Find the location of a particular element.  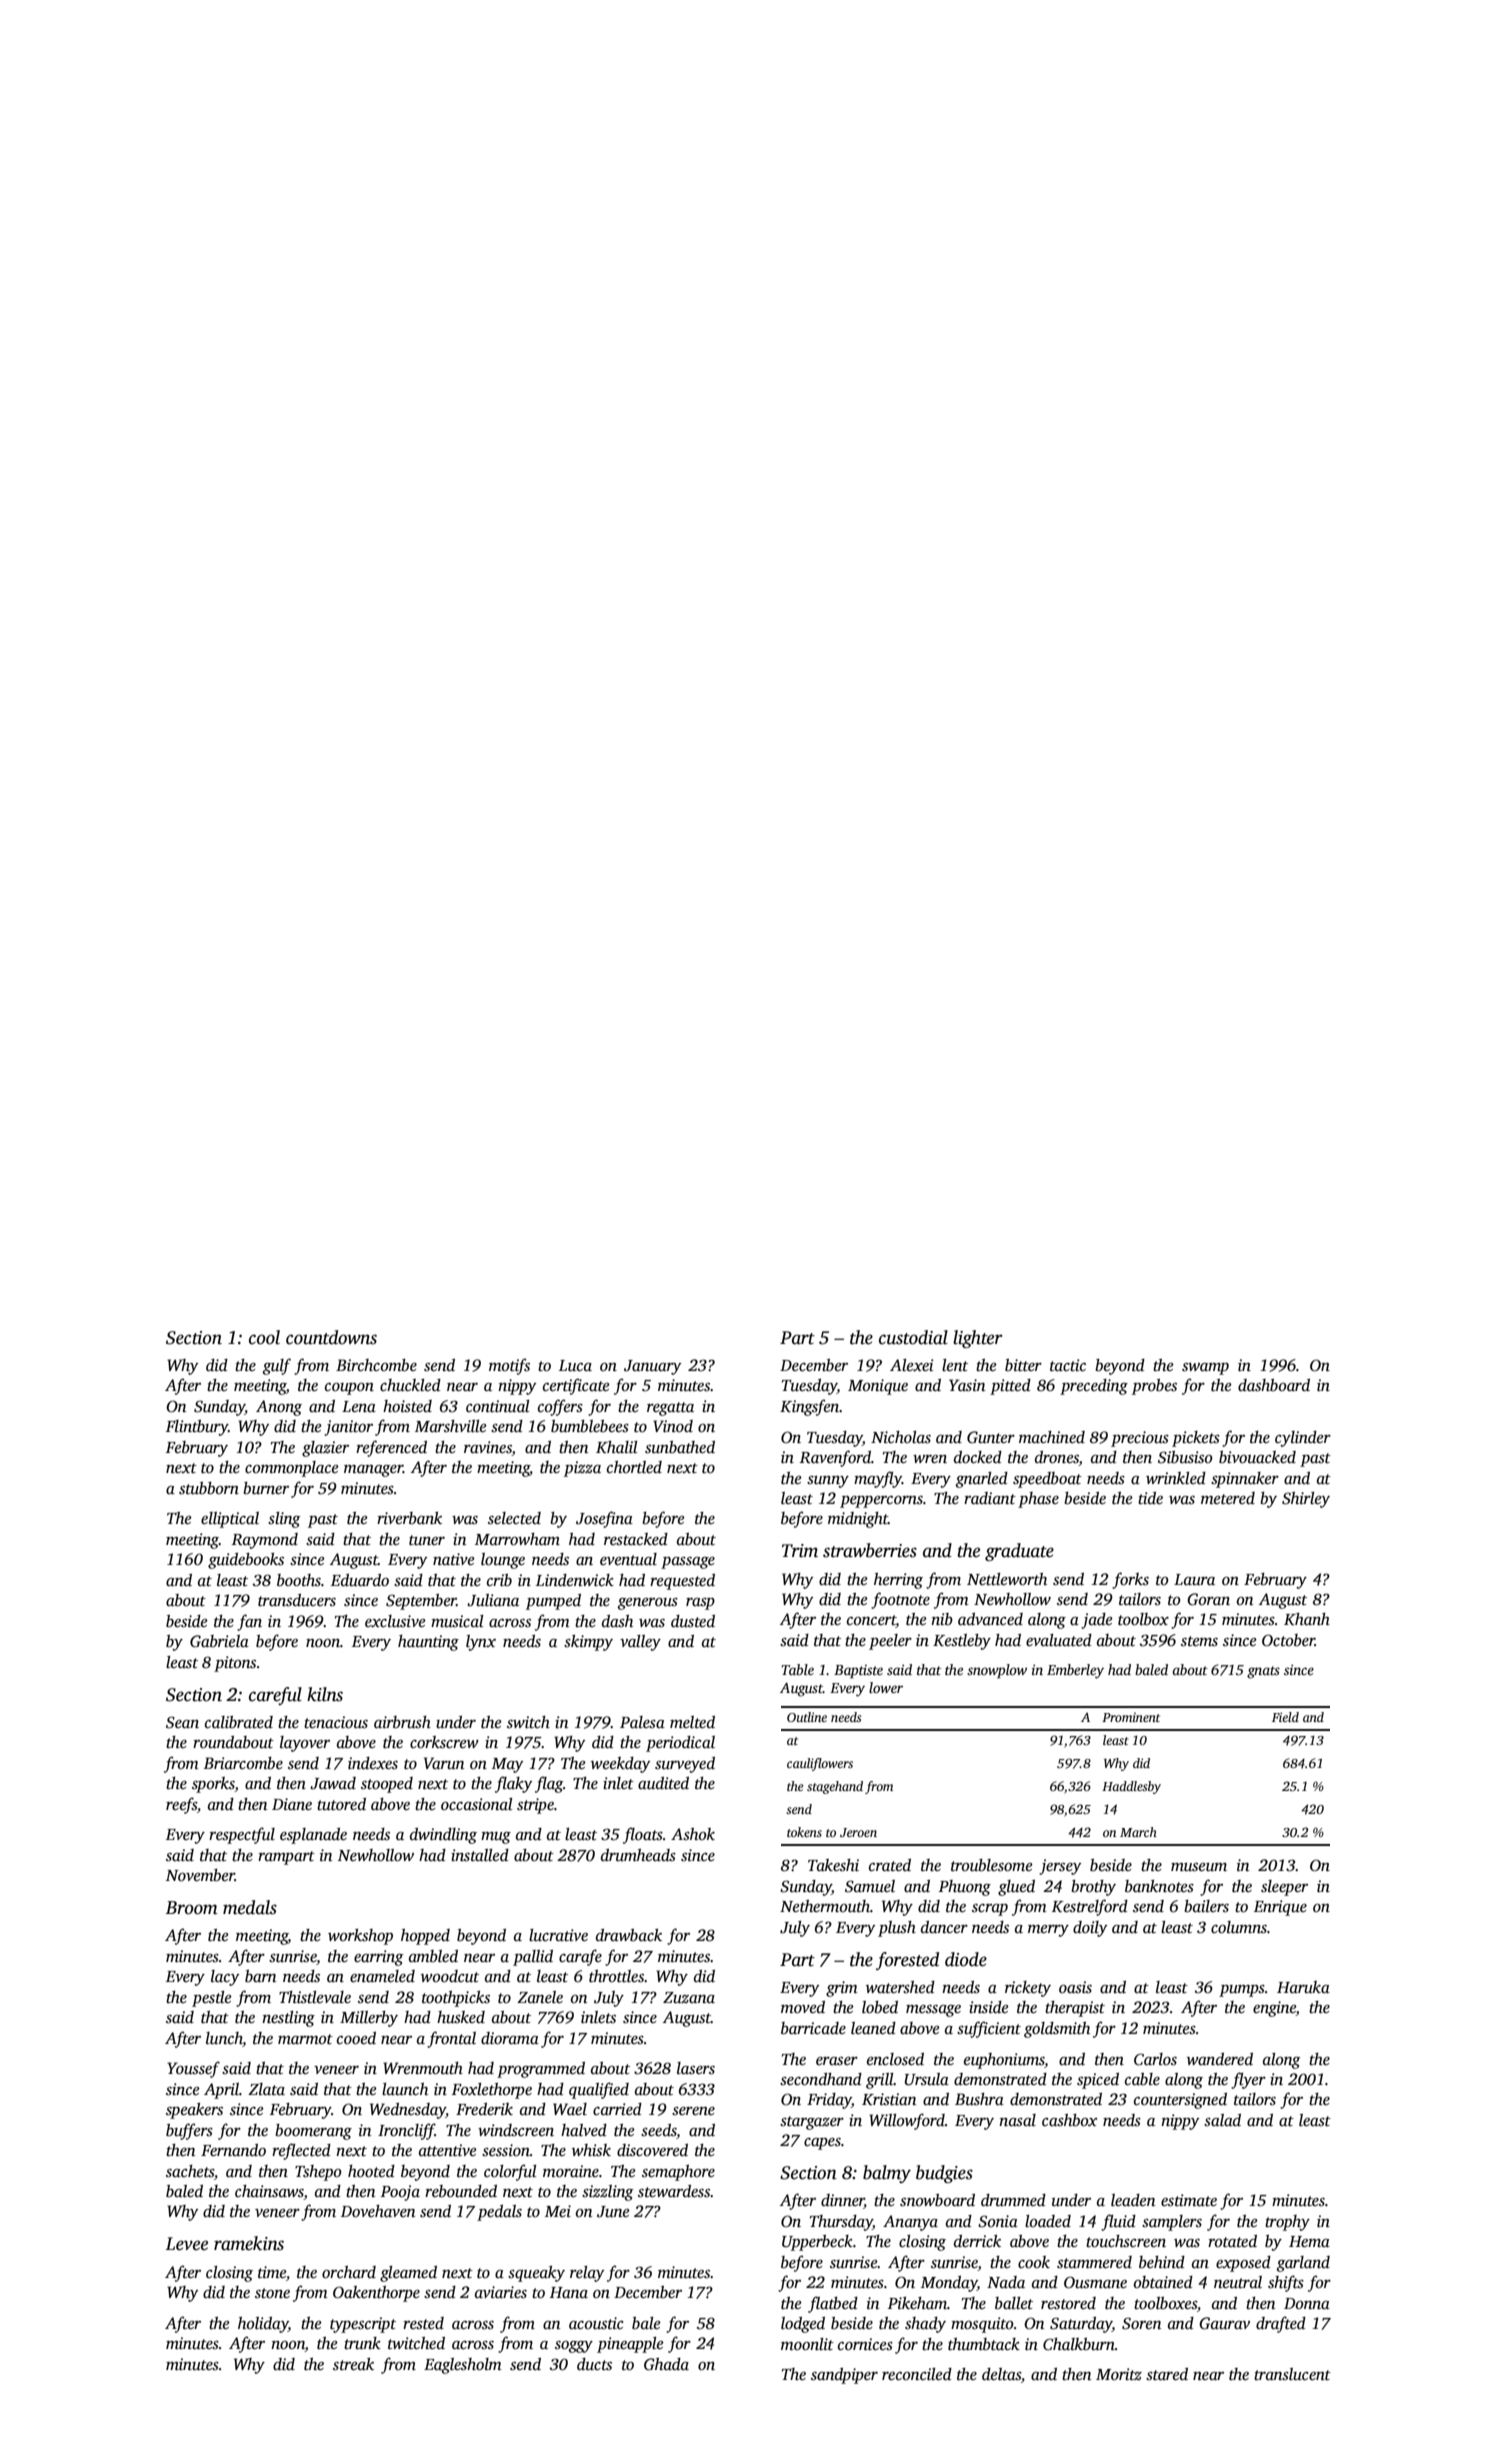

stewardess is located at coordinates (674, 2191).
